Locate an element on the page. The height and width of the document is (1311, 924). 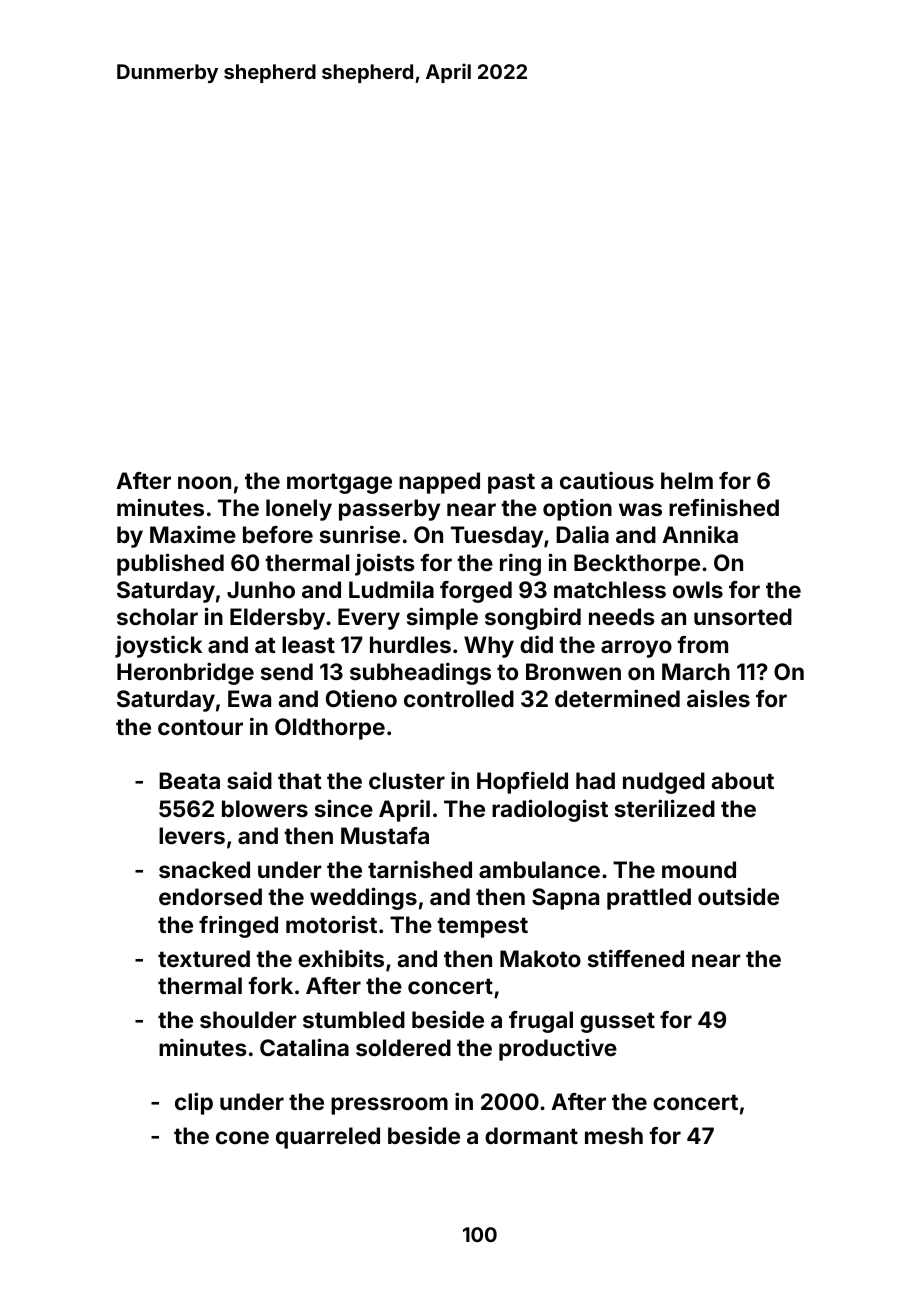
frugal is located at coordinates (541, 1022).
